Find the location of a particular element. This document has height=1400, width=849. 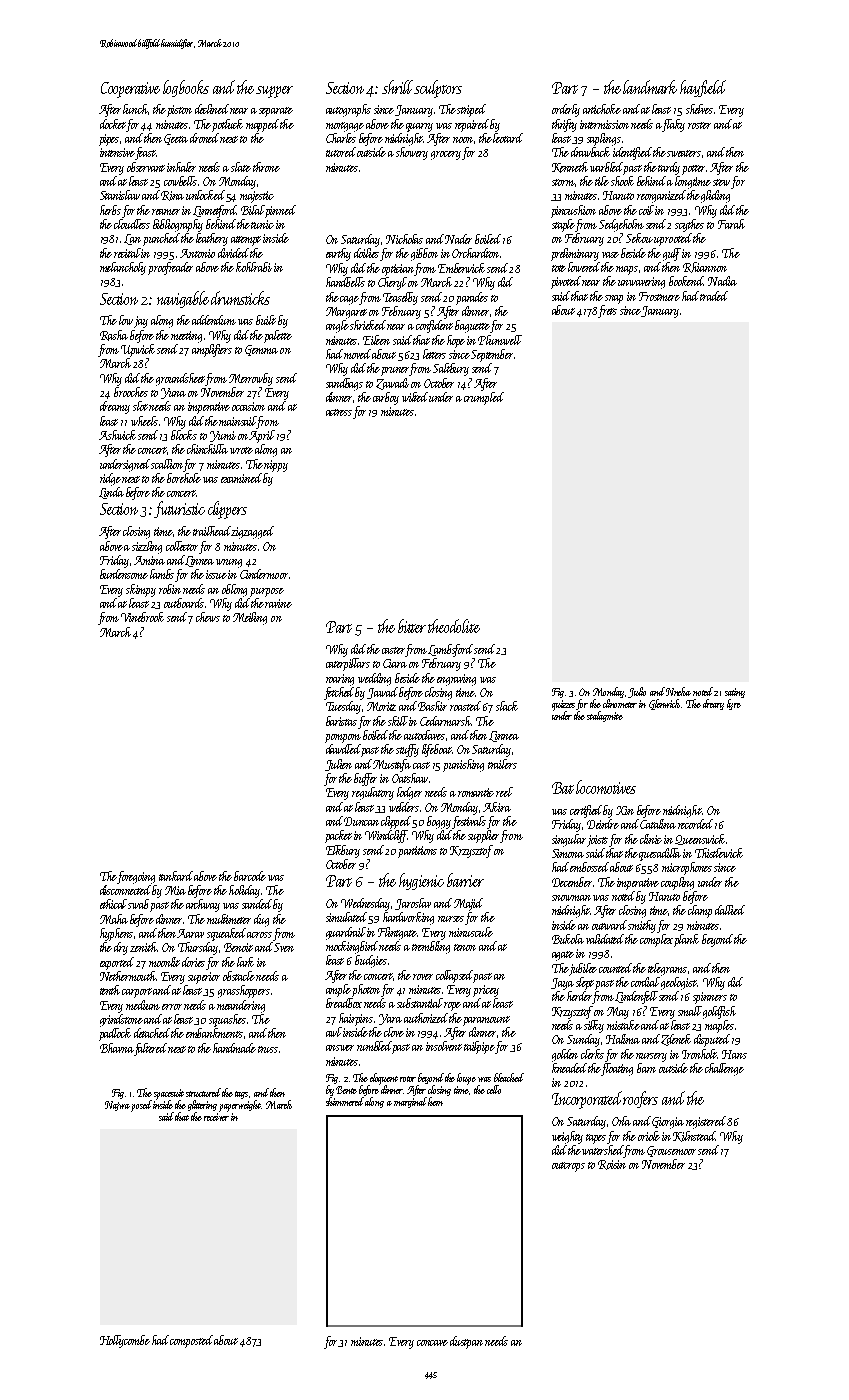

sculptors is located at coordinates (438, 89).
